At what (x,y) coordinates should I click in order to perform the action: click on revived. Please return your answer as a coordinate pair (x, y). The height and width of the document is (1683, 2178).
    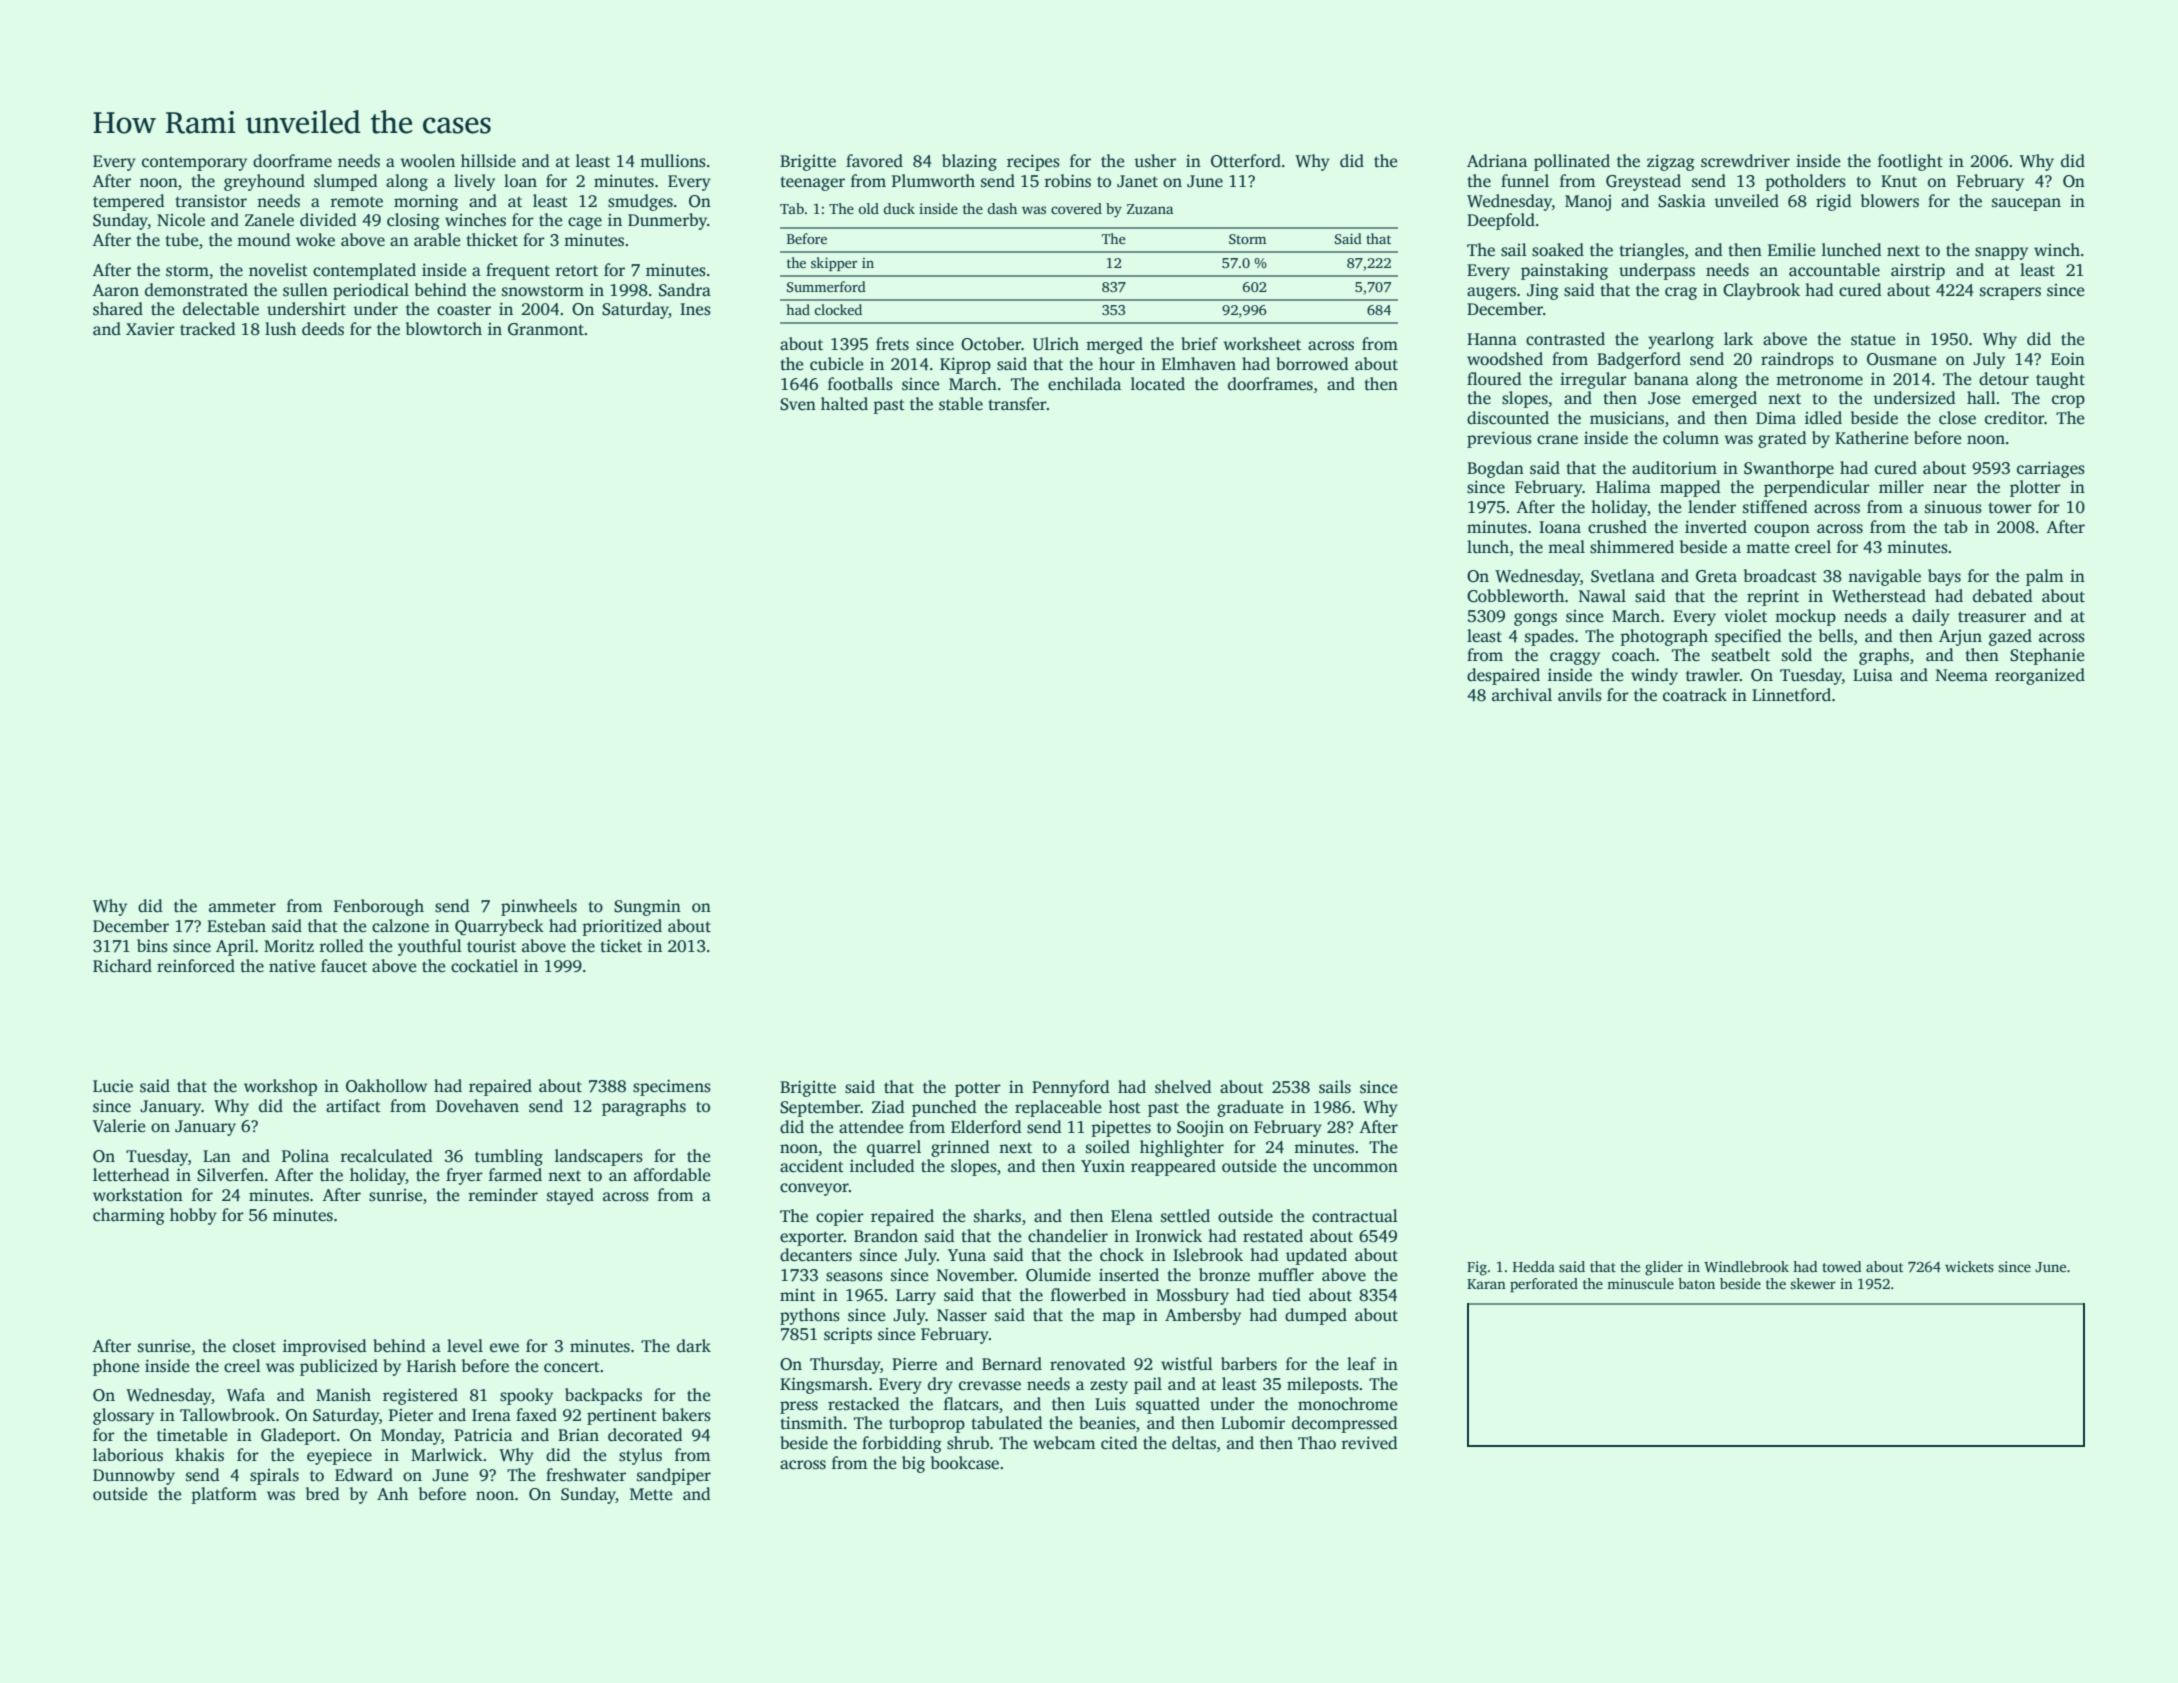
    Looking at the image, I should click on (1369, 1443).
